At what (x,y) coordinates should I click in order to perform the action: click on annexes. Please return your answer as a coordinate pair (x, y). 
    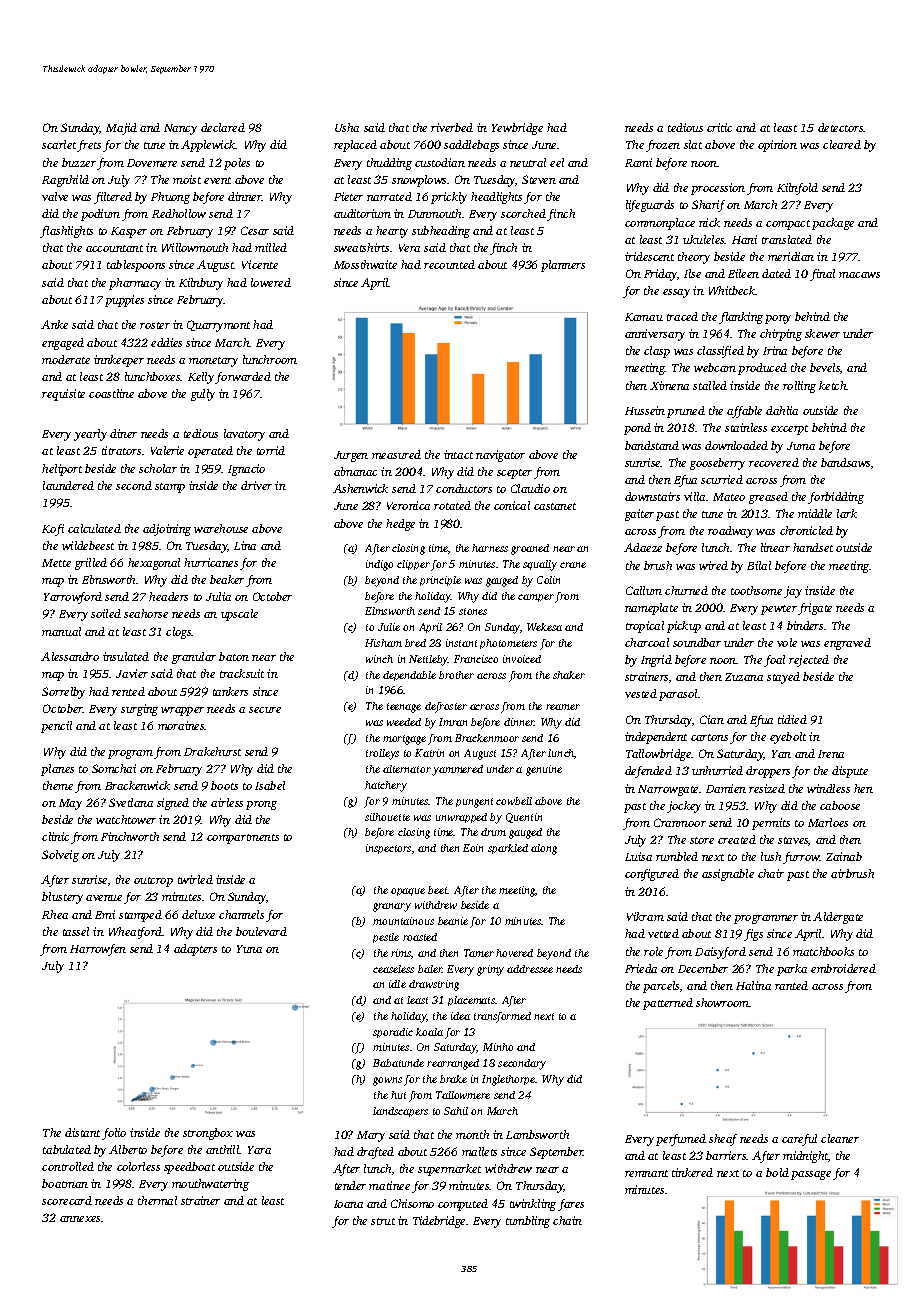
    Looking at the image, I should click on (81, 1219).
